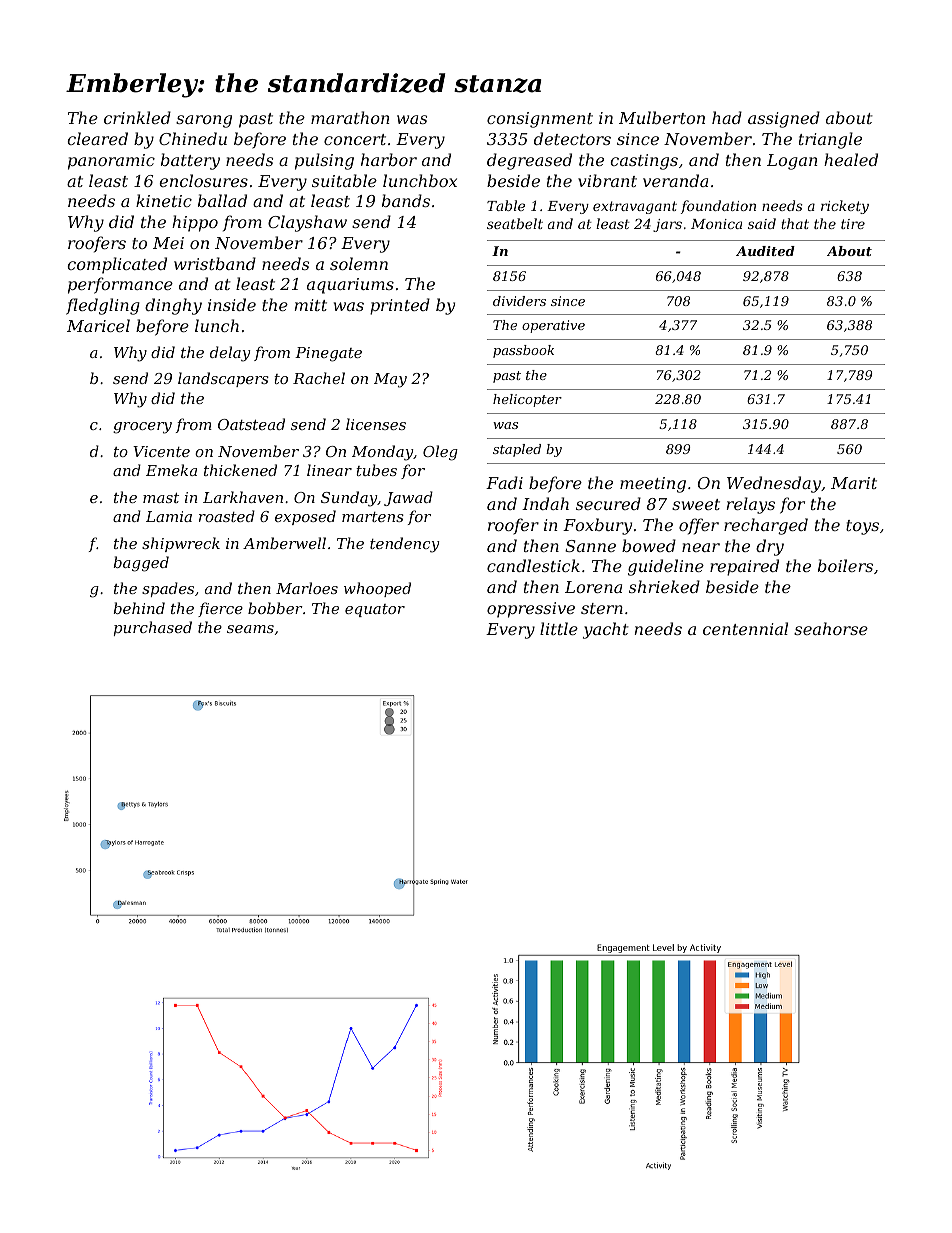 This screenshot has width=952, height=1233. What do you see at coordinates (662, 117) in the screenshot?
I see `Mulberton` at bounding box center [662, 117].
